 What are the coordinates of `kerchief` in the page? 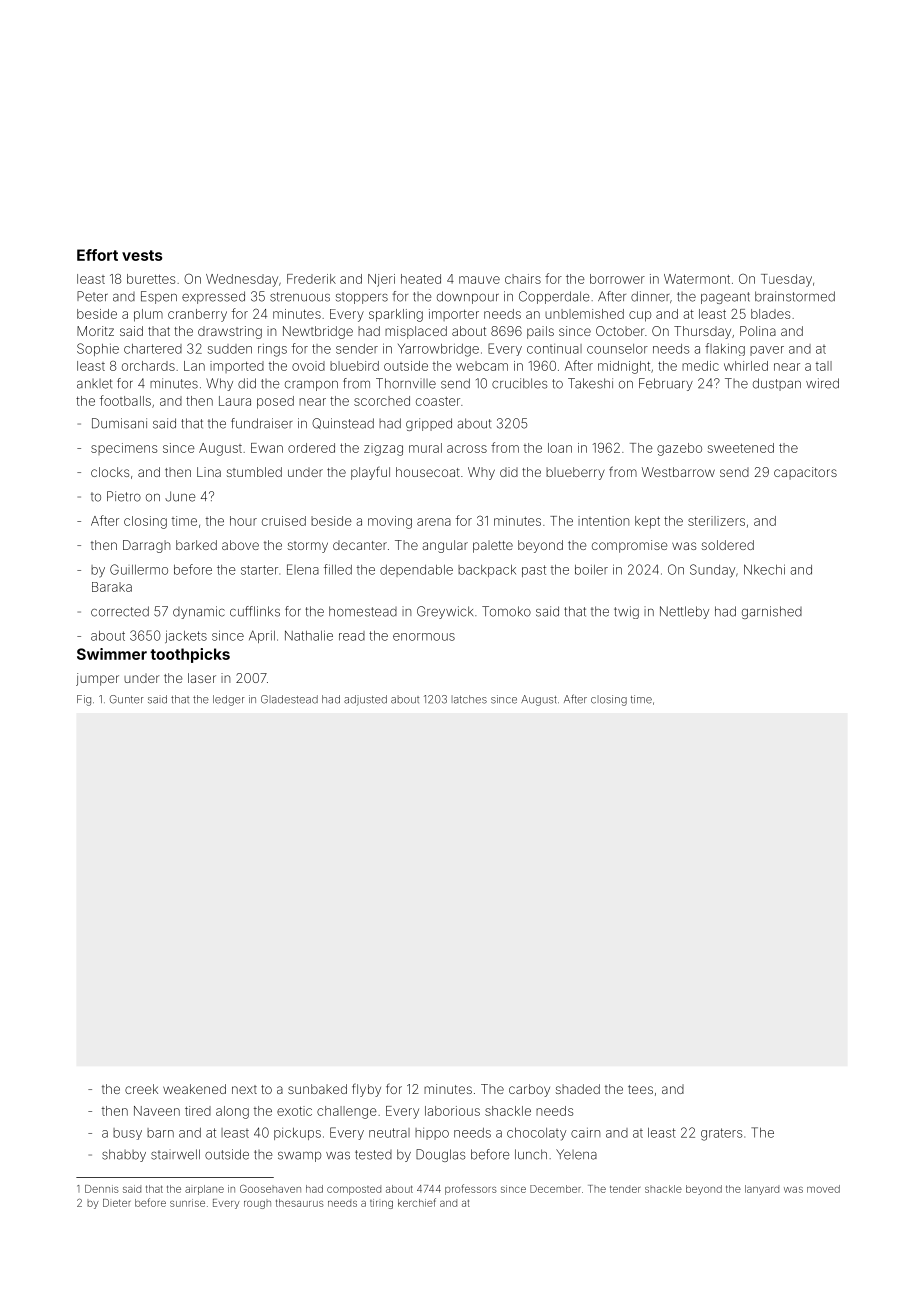 It's located at (417, 1202).
